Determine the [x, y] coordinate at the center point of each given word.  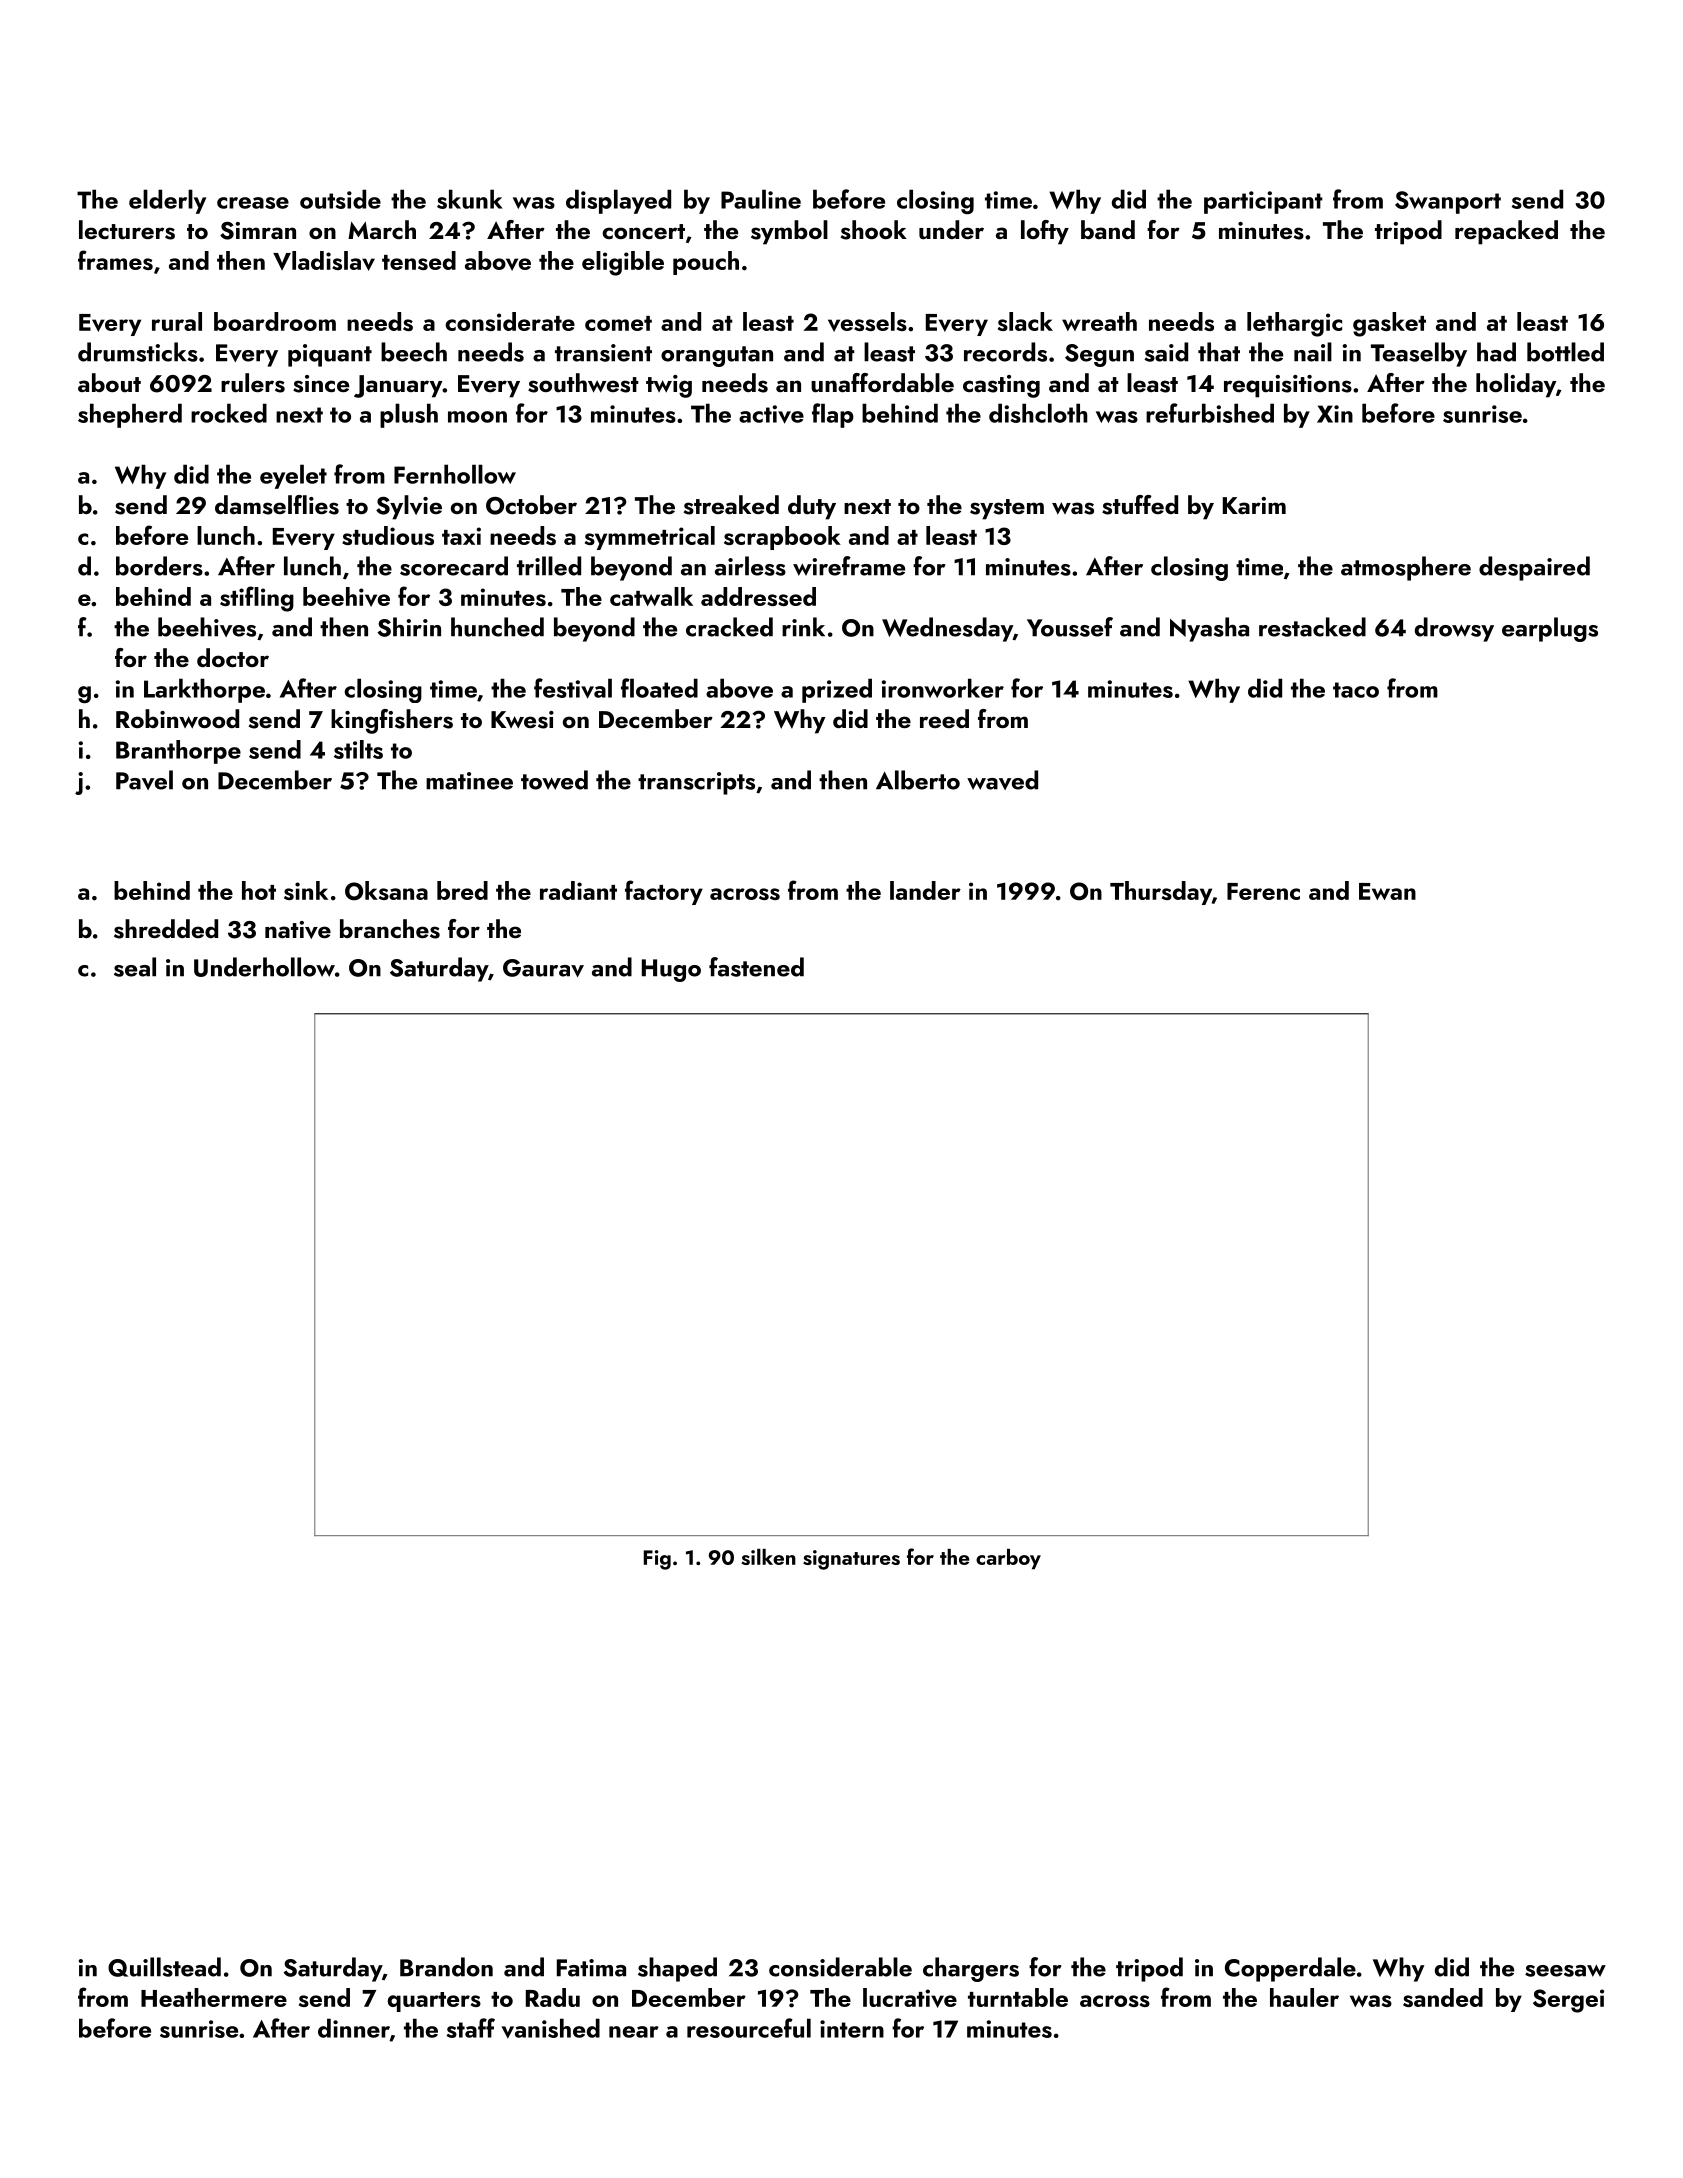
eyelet [293, 476]
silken [768, 1557]
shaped [677, 1969]
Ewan [1387, 891]
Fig [657, 1560]
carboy [1008, 1559]
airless [750, 566]
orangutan [717, 356]
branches [390, 929]
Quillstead [164, 1967]
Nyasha [1209, 629]
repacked [1506, 232]
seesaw [1565, 1971]
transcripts [696, 783]
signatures [851, 1560]
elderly [167, 201]
